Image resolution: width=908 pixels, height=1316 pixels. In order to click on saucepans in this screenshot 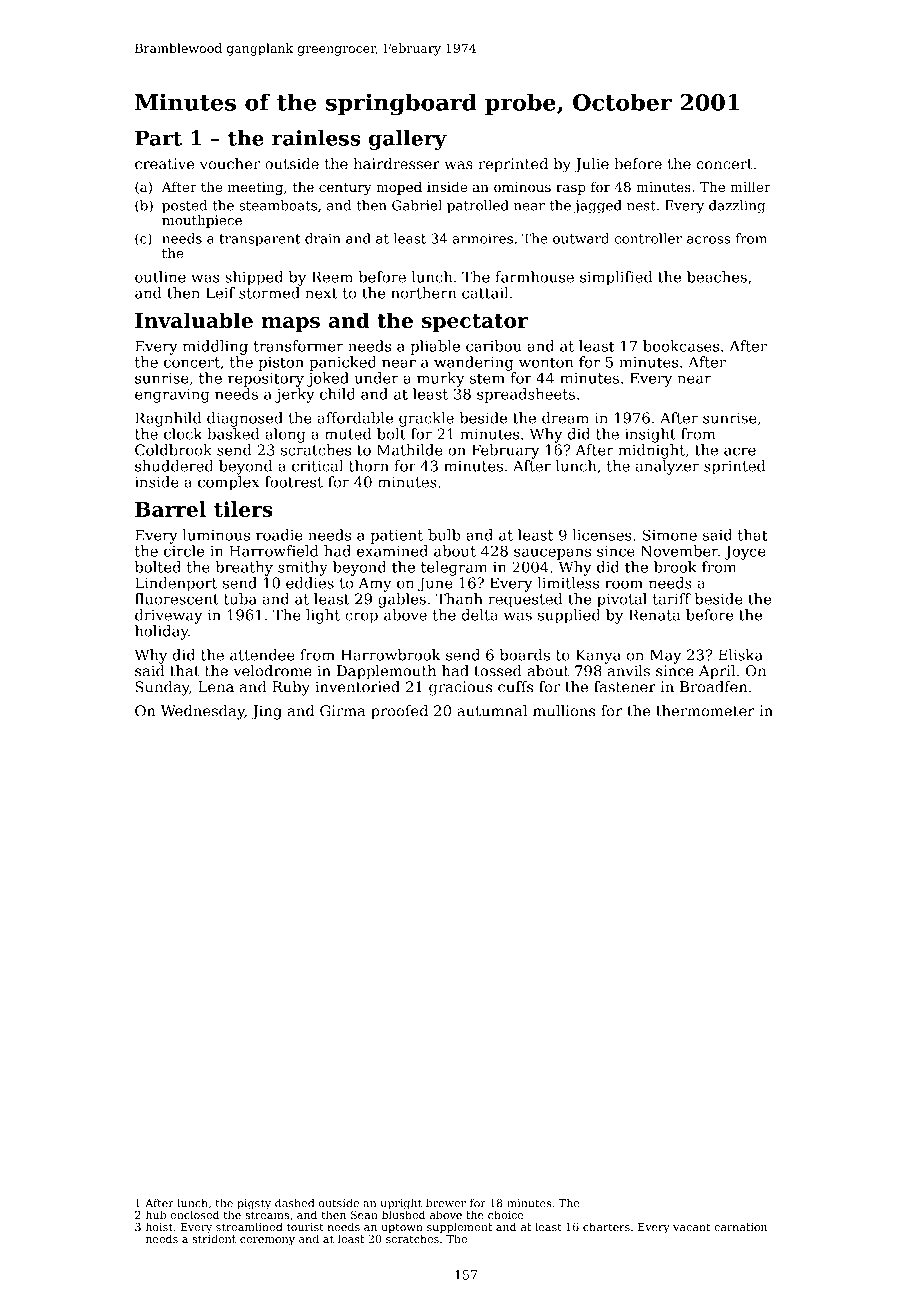, I will do `click(552, 554)`.
